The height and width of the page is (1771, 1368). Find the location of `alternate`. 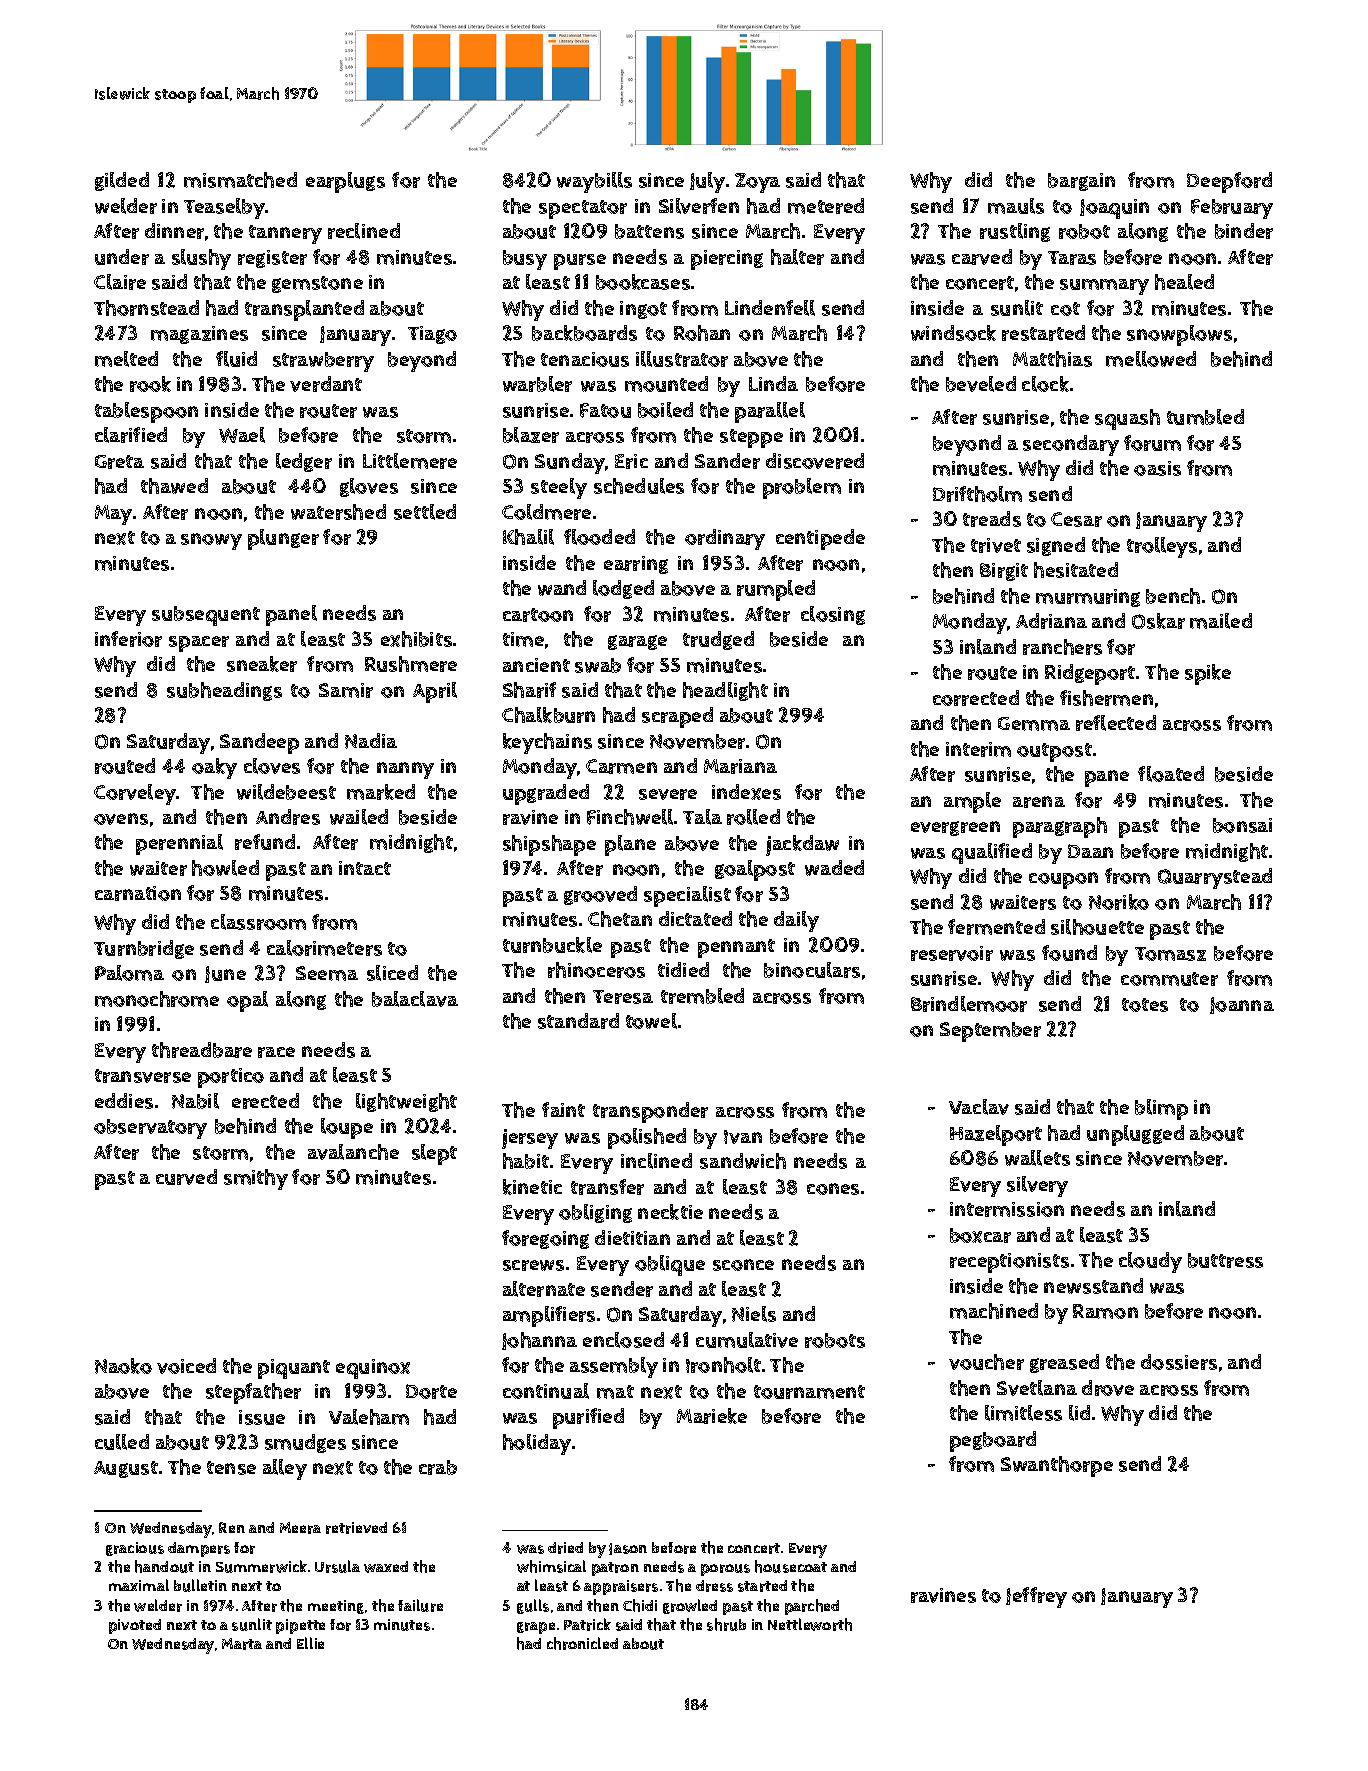

alternate is located at coordinates (544, 1289).
